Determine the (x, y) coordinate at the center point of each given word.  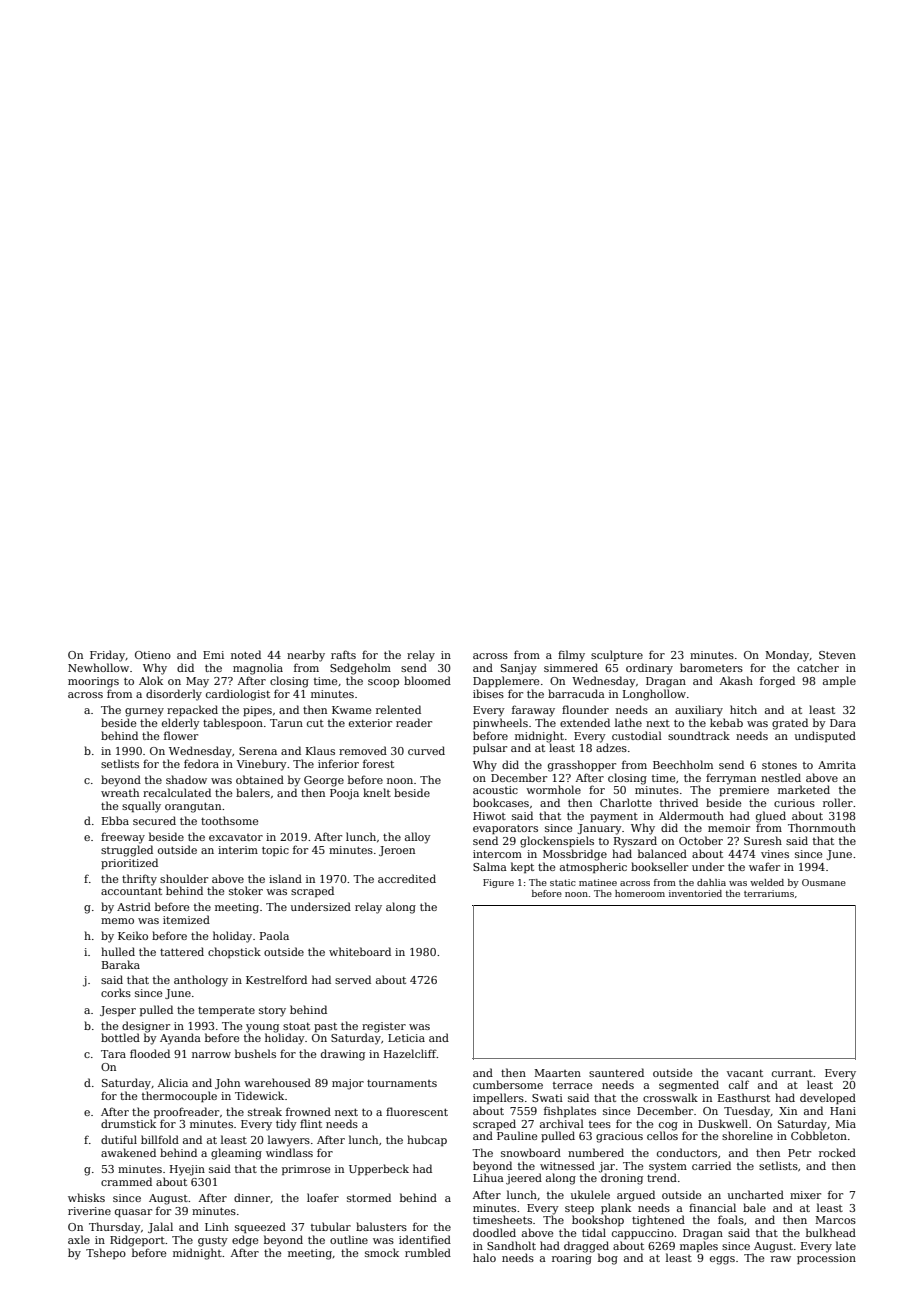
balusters (381, 1226)
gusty (213, 1242)
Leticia (406, 1038)
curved (426, 750)
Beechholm (683, 764)
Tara (113, 1054)
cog (668, 1126)
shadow (186, 779)
